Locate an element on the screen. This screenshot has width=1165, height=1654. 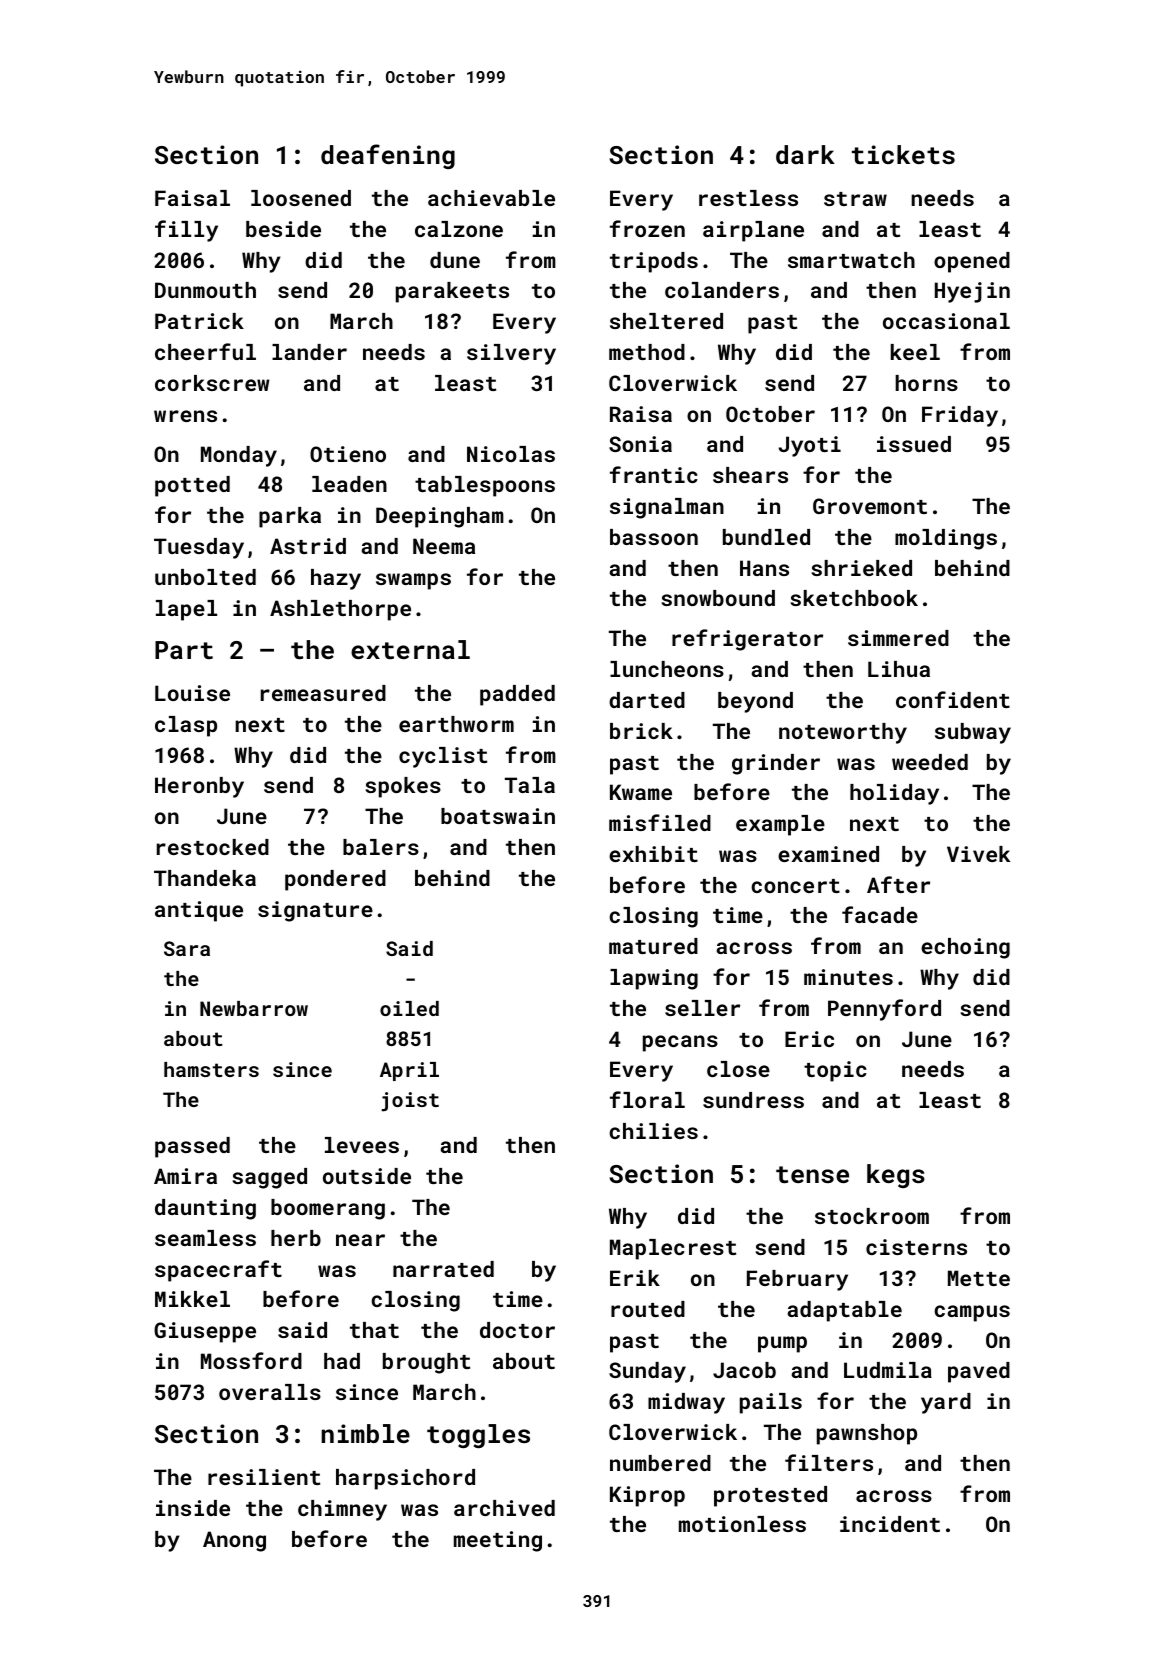
noteworthy is located at coordinates (843, 733).
